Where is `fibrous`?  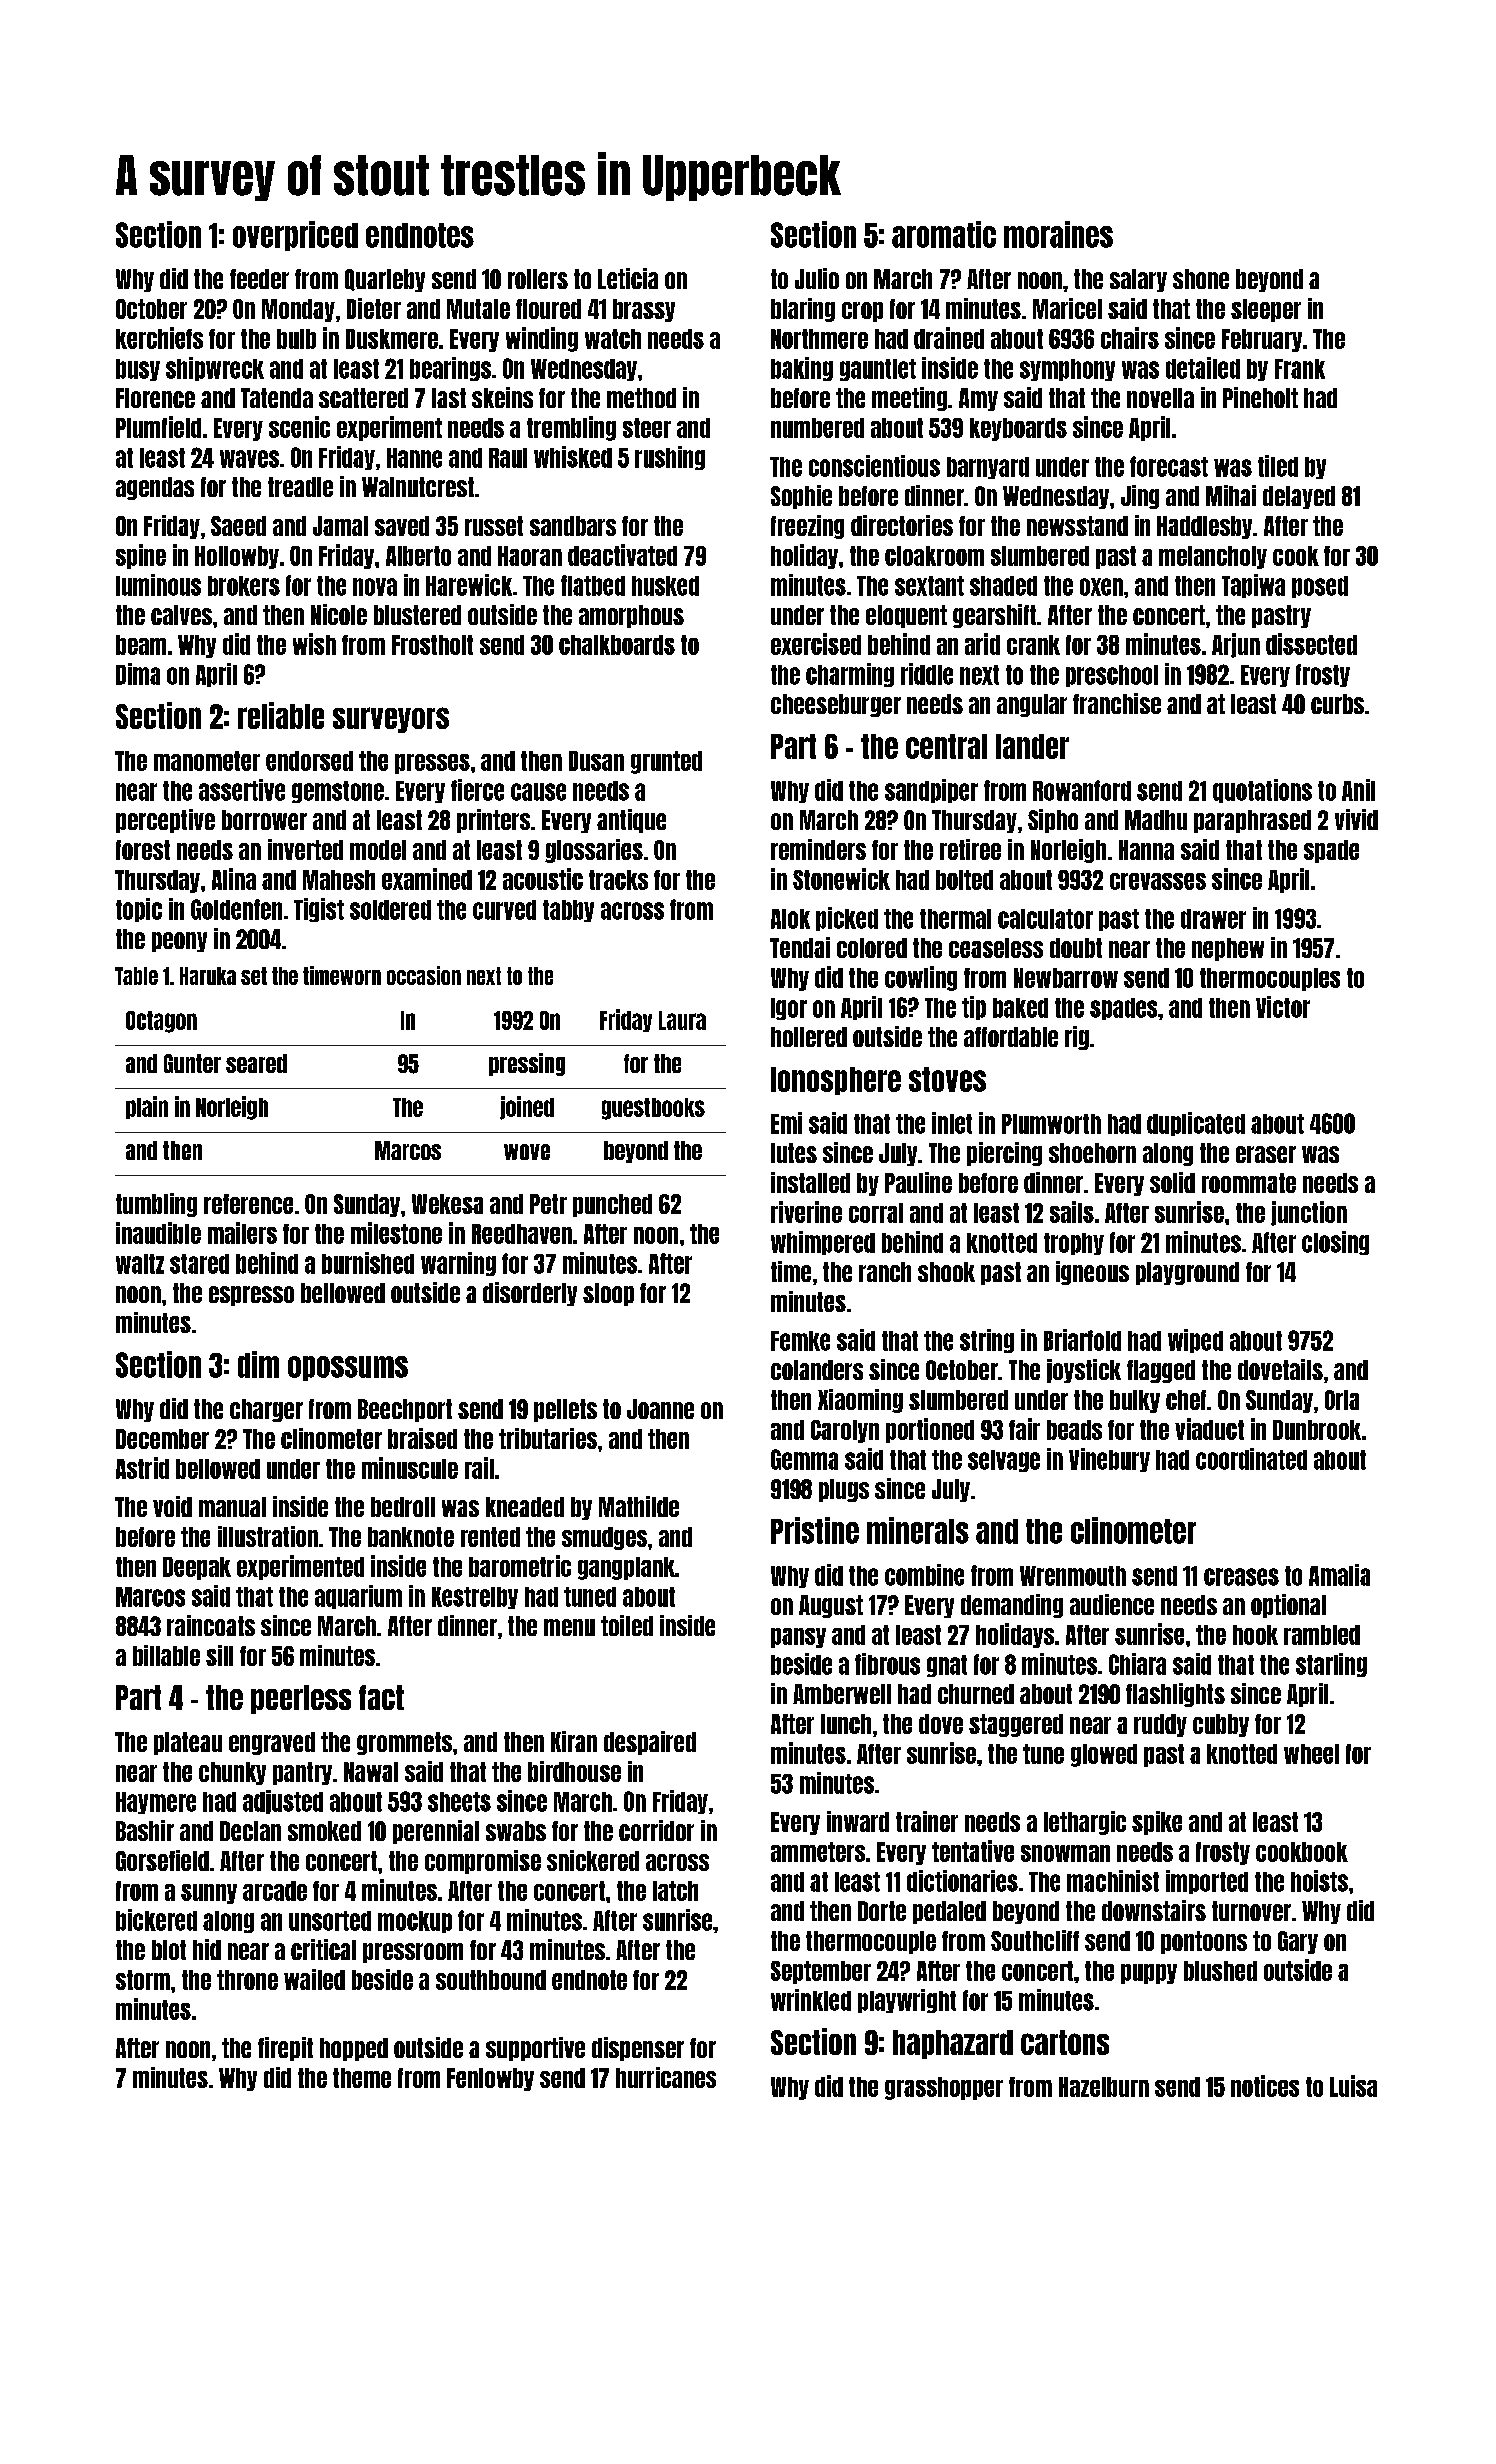 fibrous is located at coordinates (887, 1664).
